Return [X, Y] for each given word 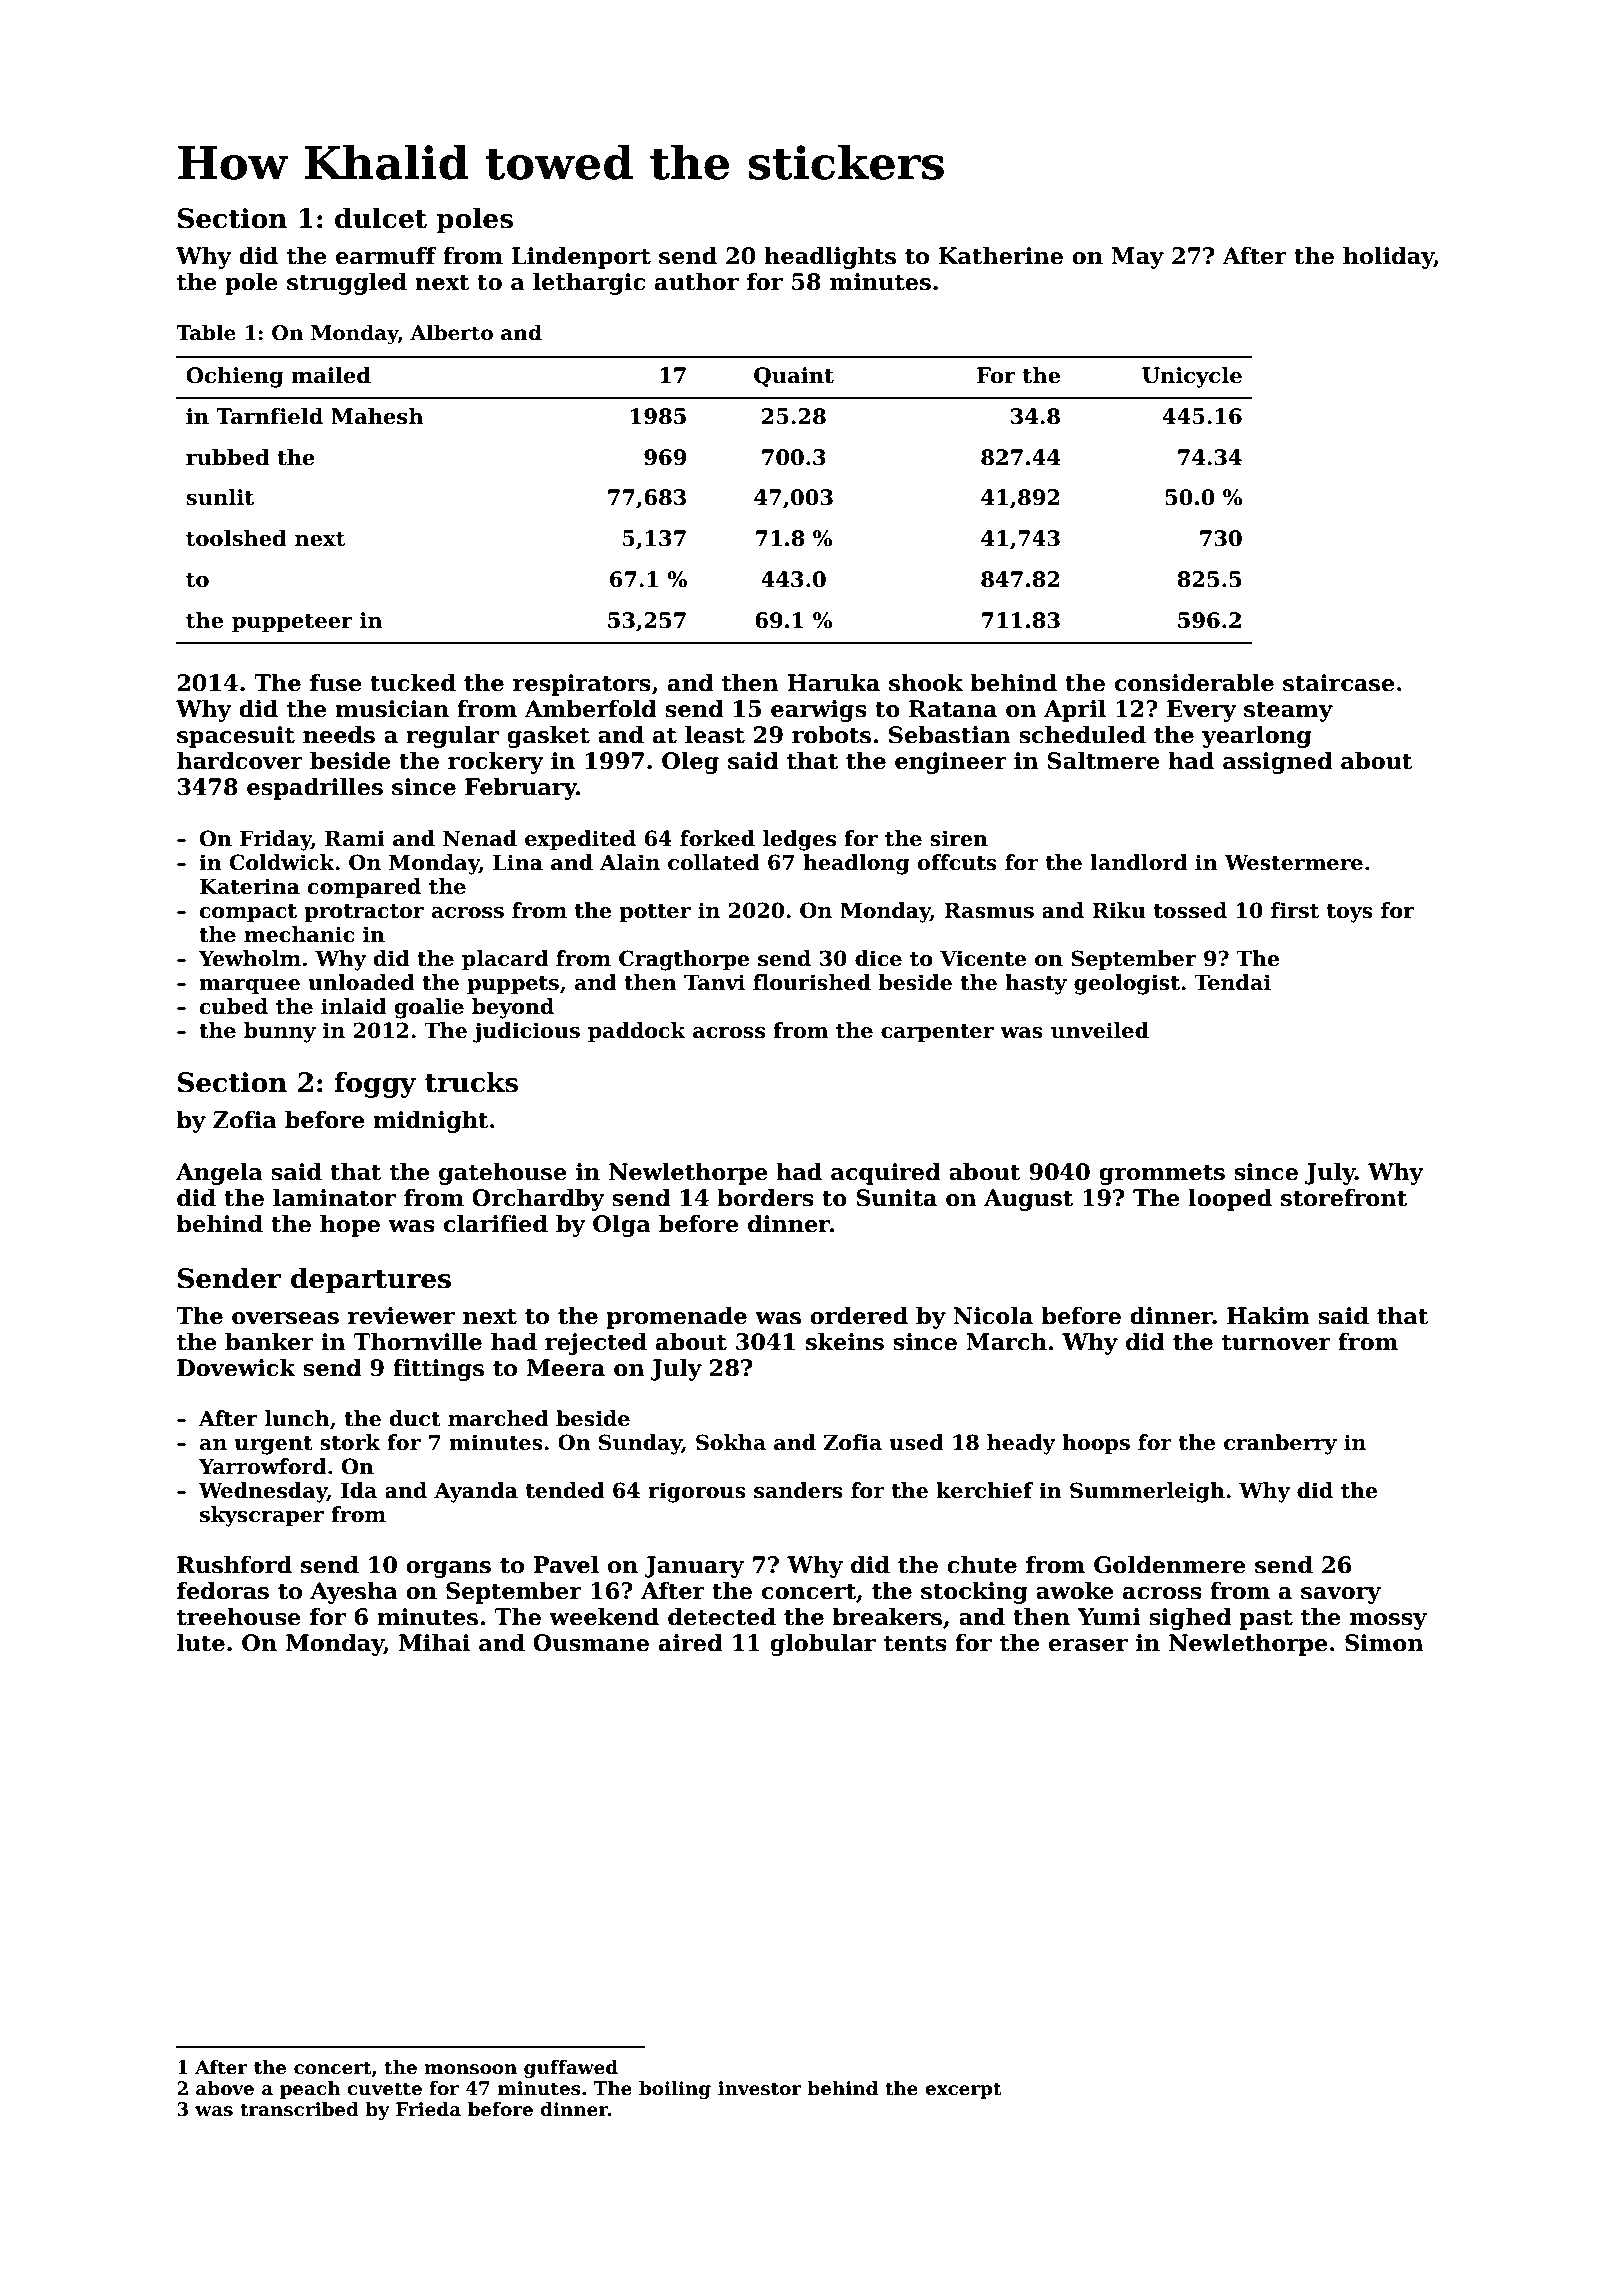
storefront [1344, 1198]
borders [765, 1198]
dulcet [381, 218]
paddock [637, 1032]
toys [1350, 913]
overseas [285, 1318]
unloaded [361, 982]
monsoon [470, 2069]
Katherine [1001, 256]
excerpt [963, 2090]
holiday [1388, 258]
